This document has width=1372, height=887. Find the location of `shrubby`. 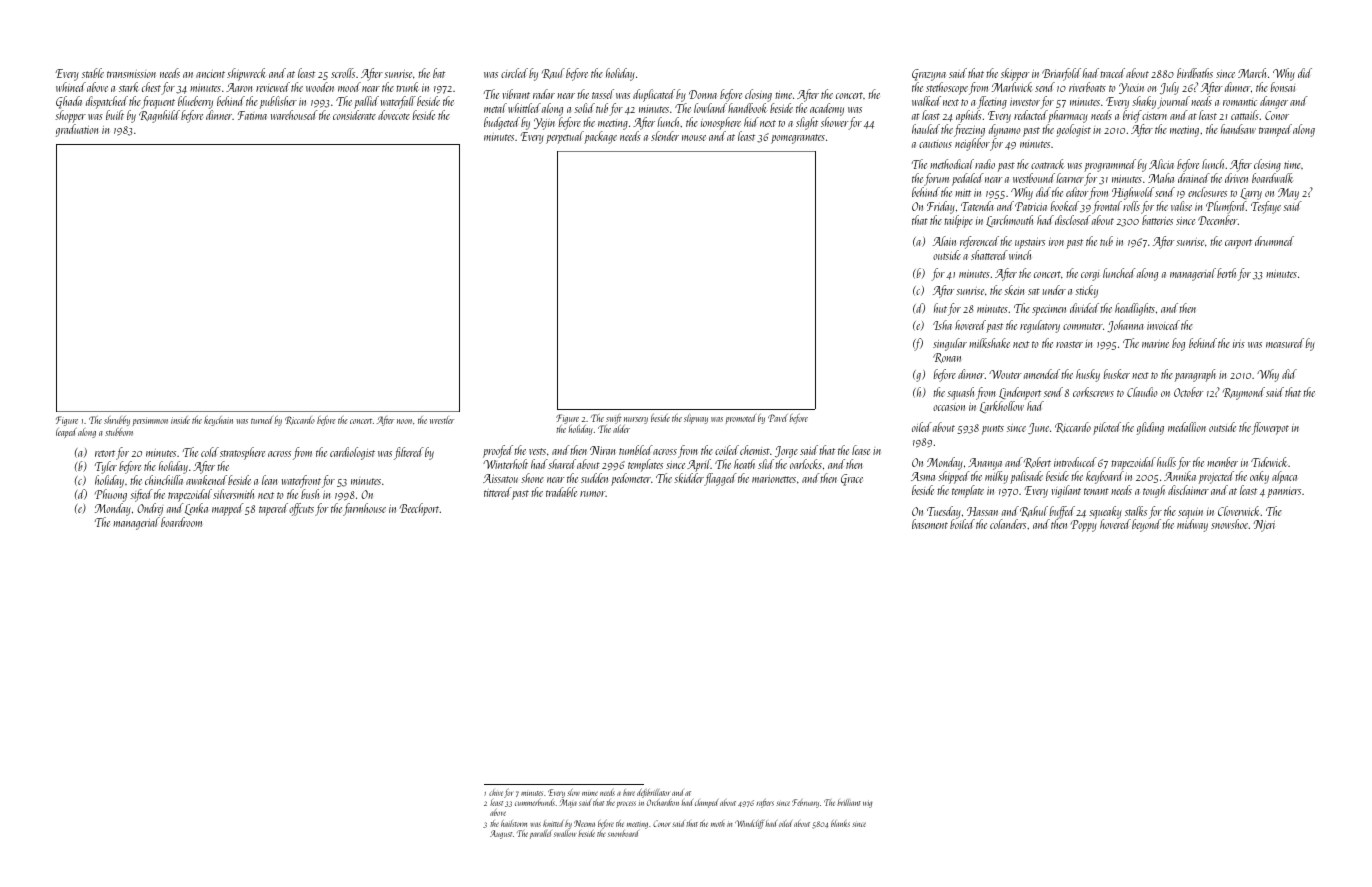

shrubby is located at coordinates (117, 421).
